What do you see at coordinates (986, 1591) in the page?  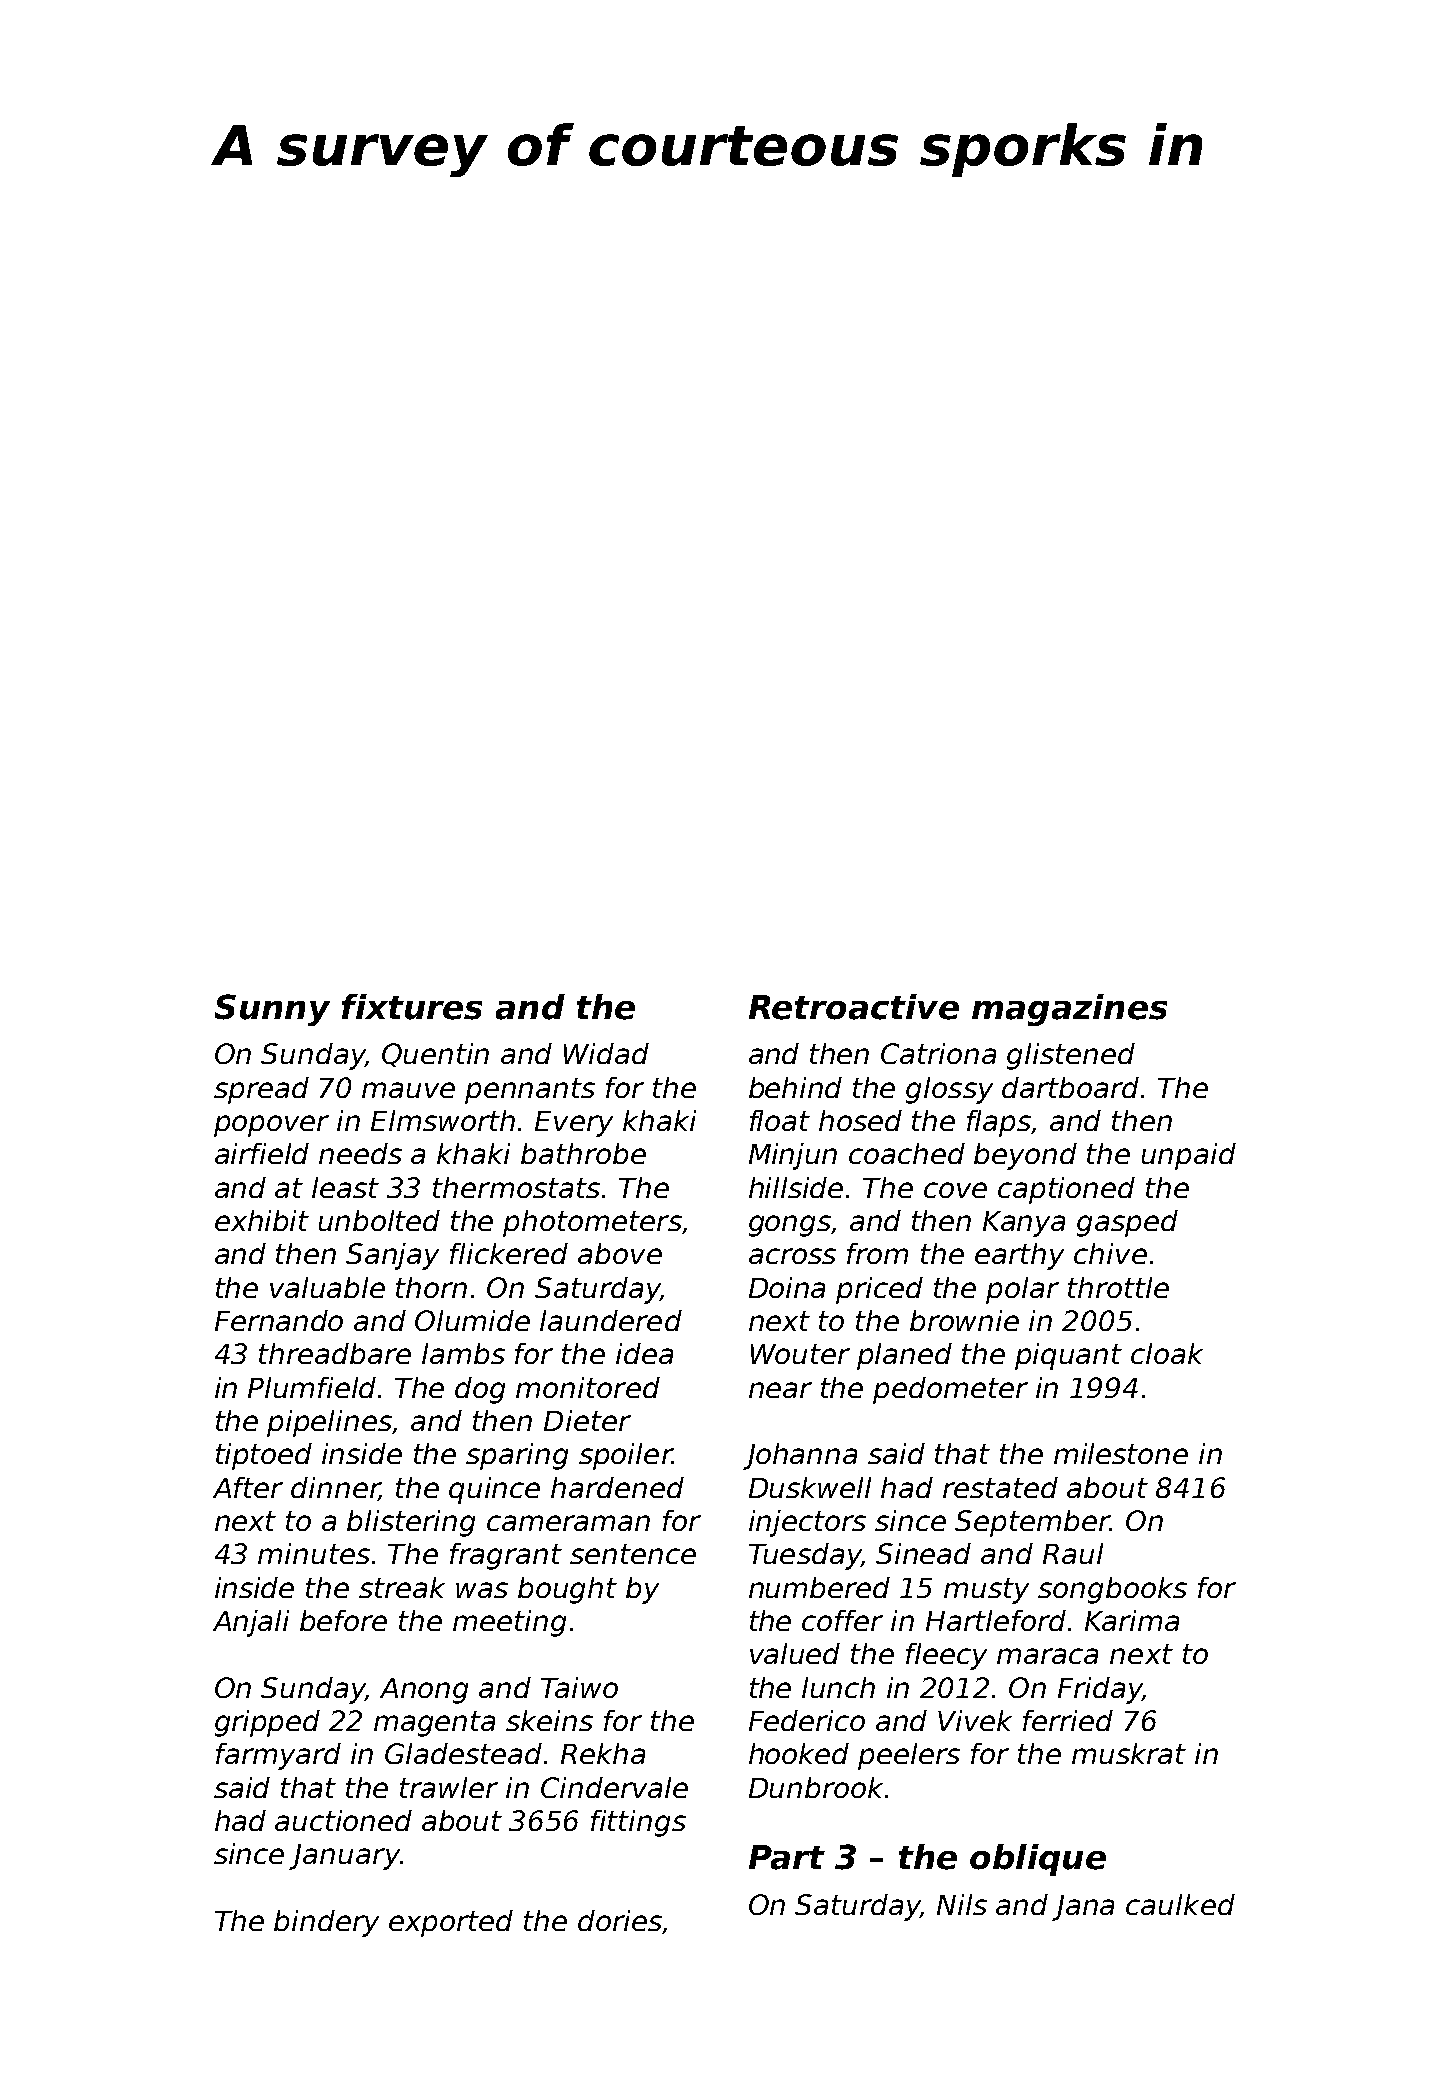 I see `musty` at bounding box center [986, 1591].
